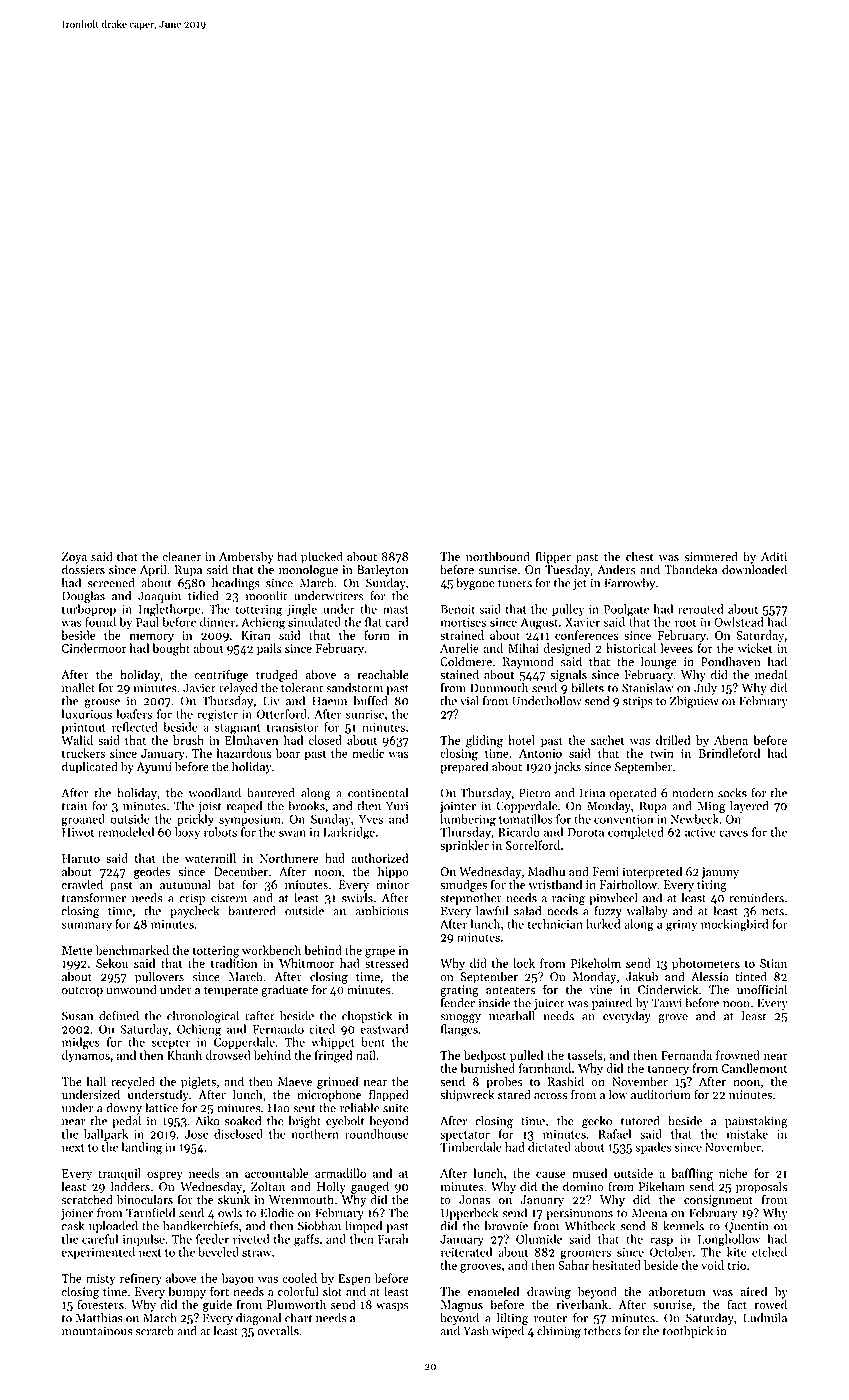 This screenshot has width=849, height=1400. What do you see at coordinates (82, 992) in the screenshot?
I see `outcrop` at bounding box center [82, 992].
